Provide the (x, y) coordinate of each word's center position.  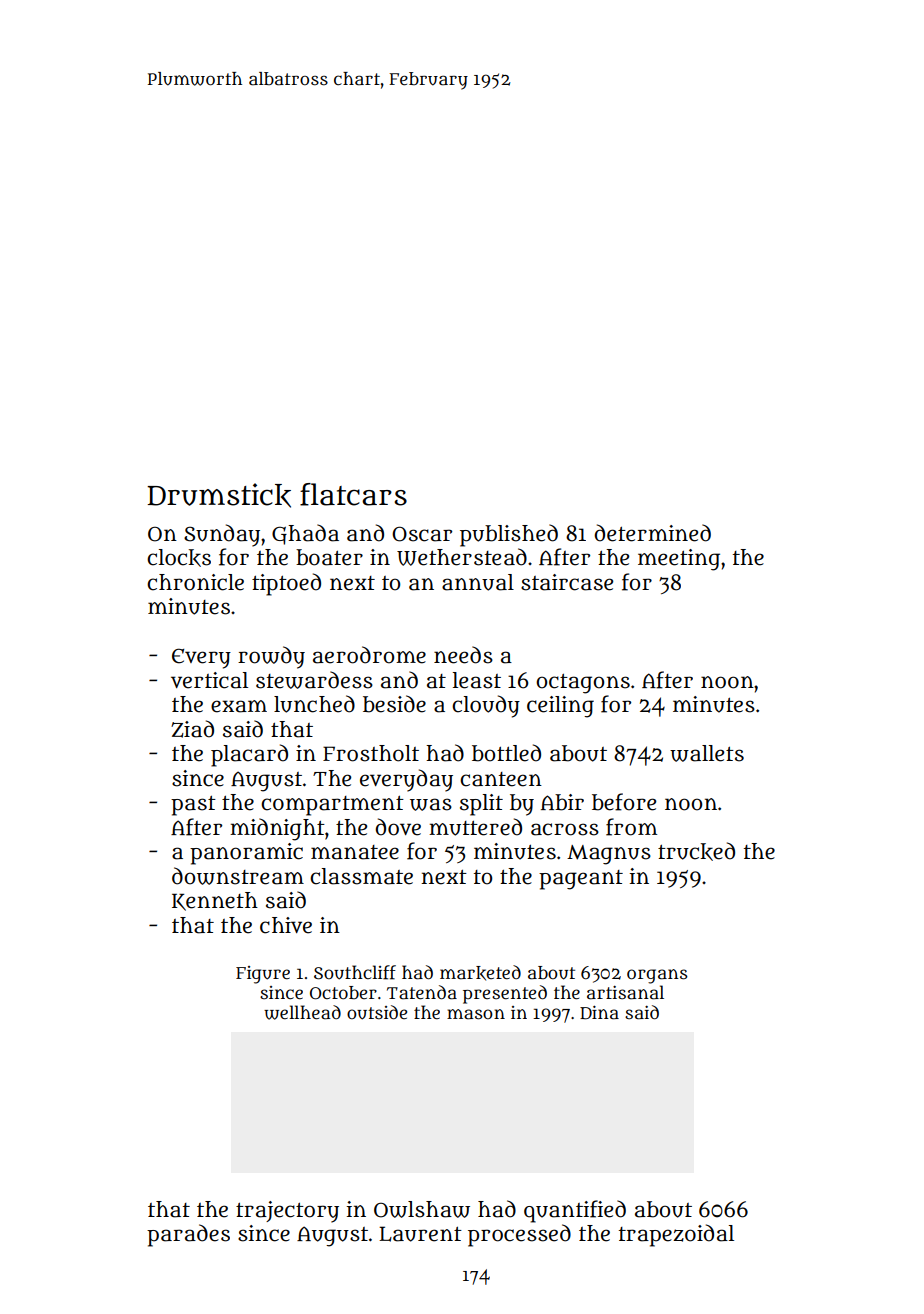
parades (188, 1235)
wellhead (302, 1012)
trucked (696, 851)
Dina (599, 1012)
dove (398, 827)
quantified (575, 1211)
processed (519, 1235)
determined (652, 533)
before (624, 802)
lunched (314, 704)
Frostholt (371, 753)
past (193, 806)
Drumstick (219, 495)
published (509, 535)
